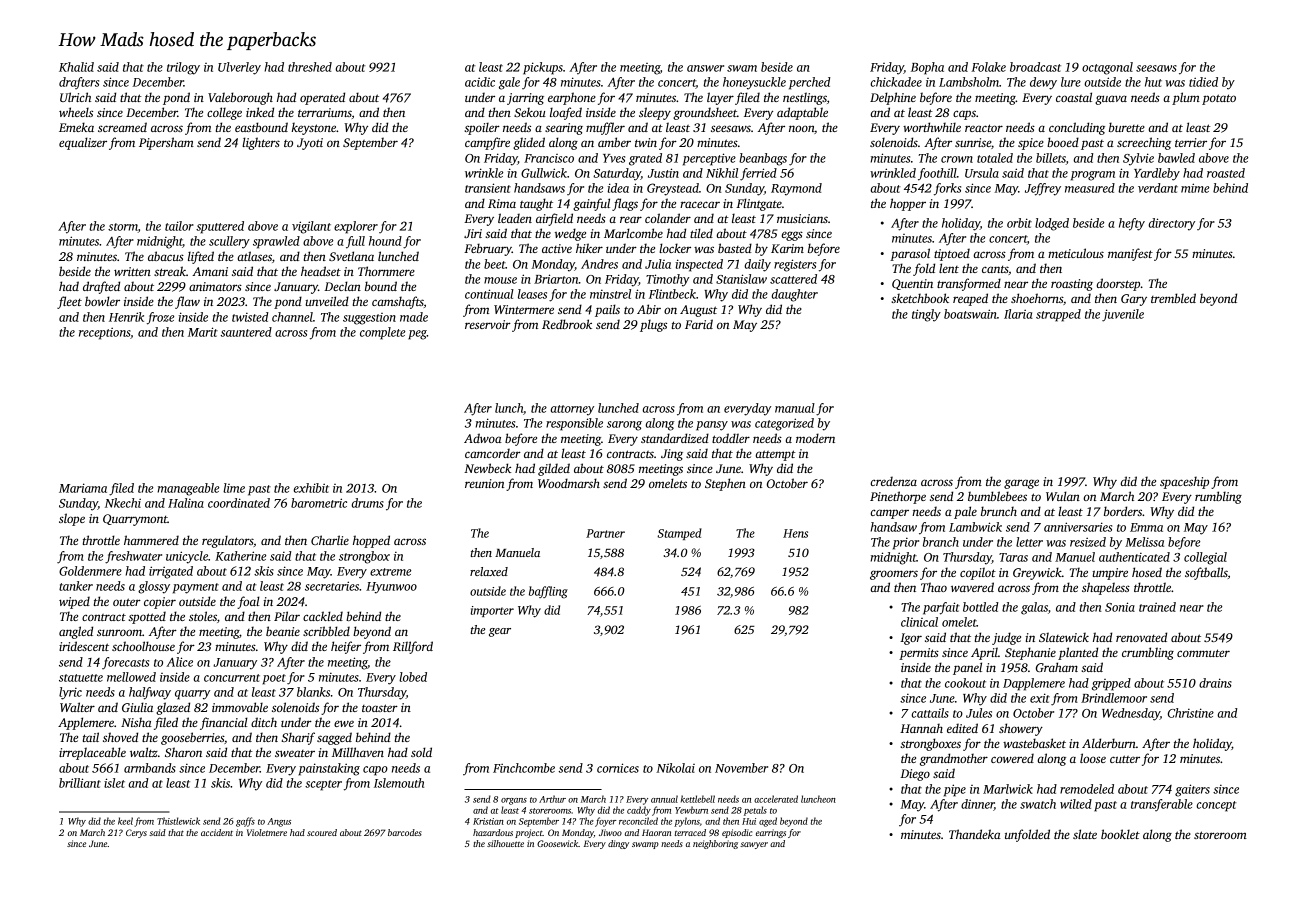 The height and width of the screenshot is (924, 1308). I want to click on lobed, so click(413, 677).
